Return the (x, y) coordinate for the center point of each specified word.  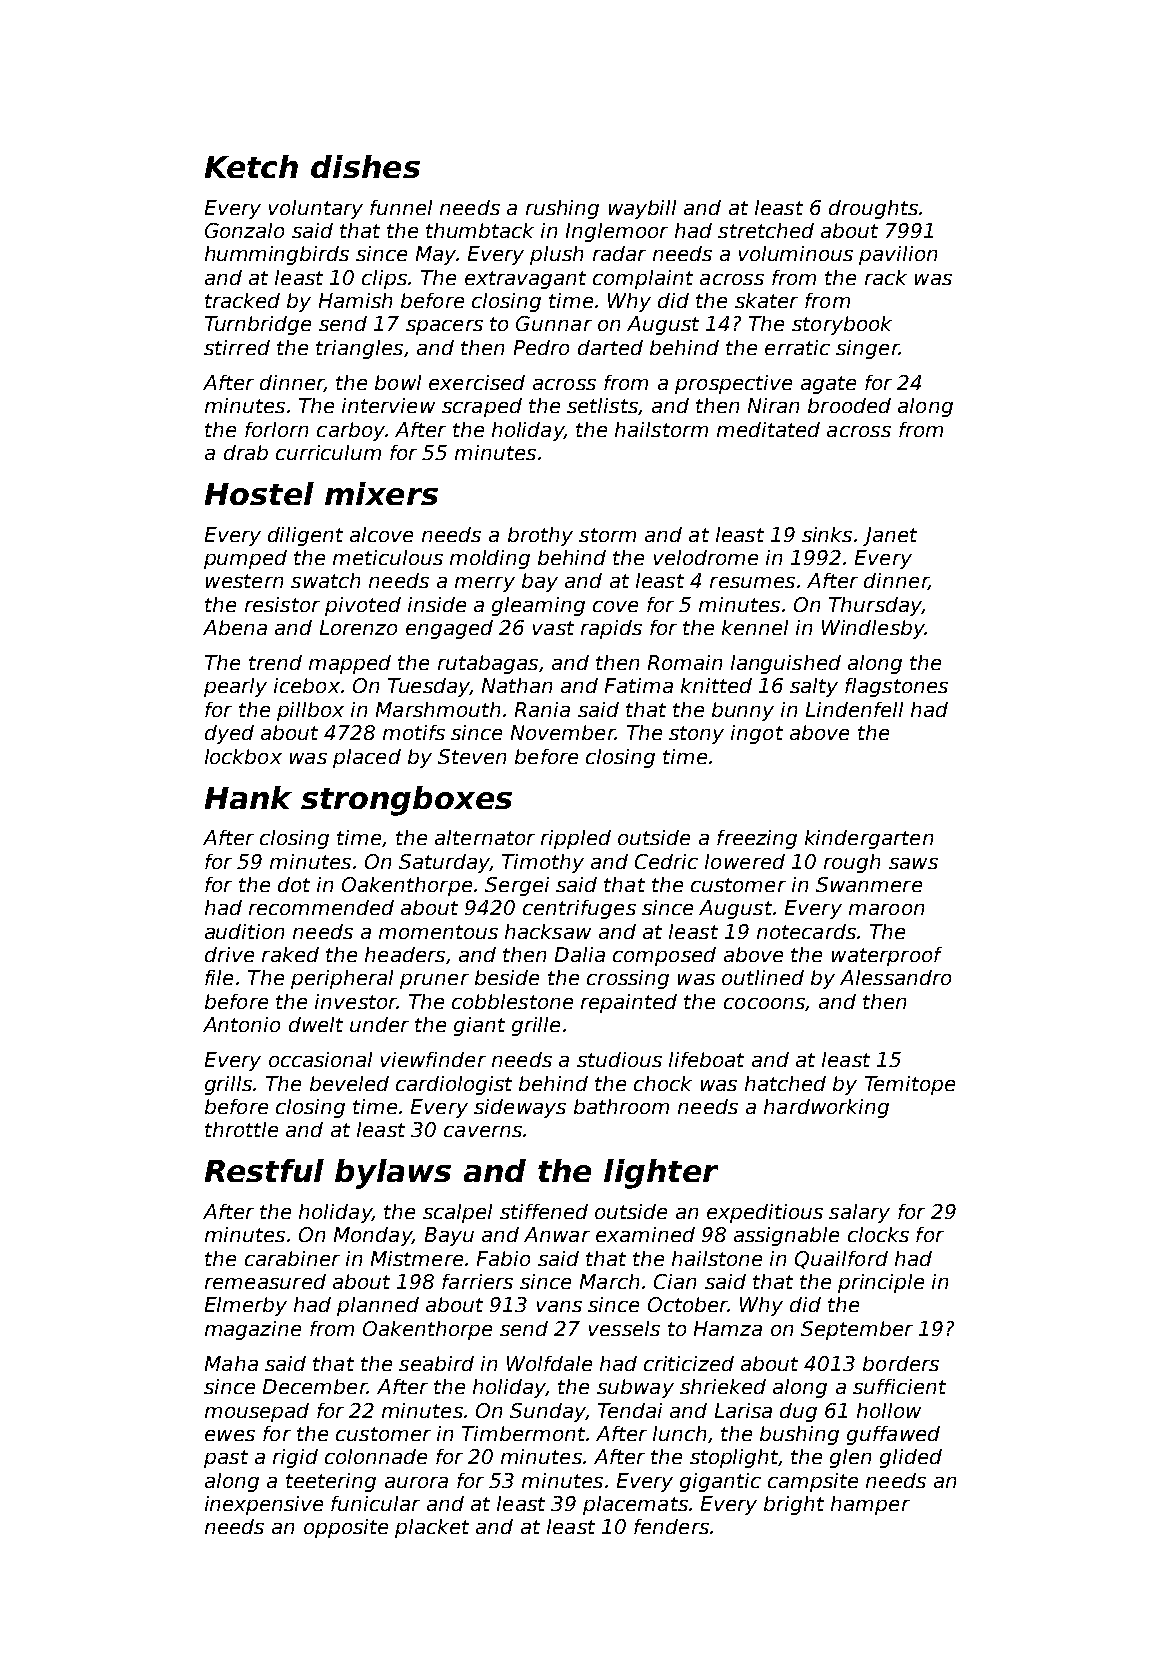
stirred (237, 347)
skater (766, 300)
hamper (870, 1505)
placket (432, 1528)
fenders (671, 1526)
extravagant (525, 280)
